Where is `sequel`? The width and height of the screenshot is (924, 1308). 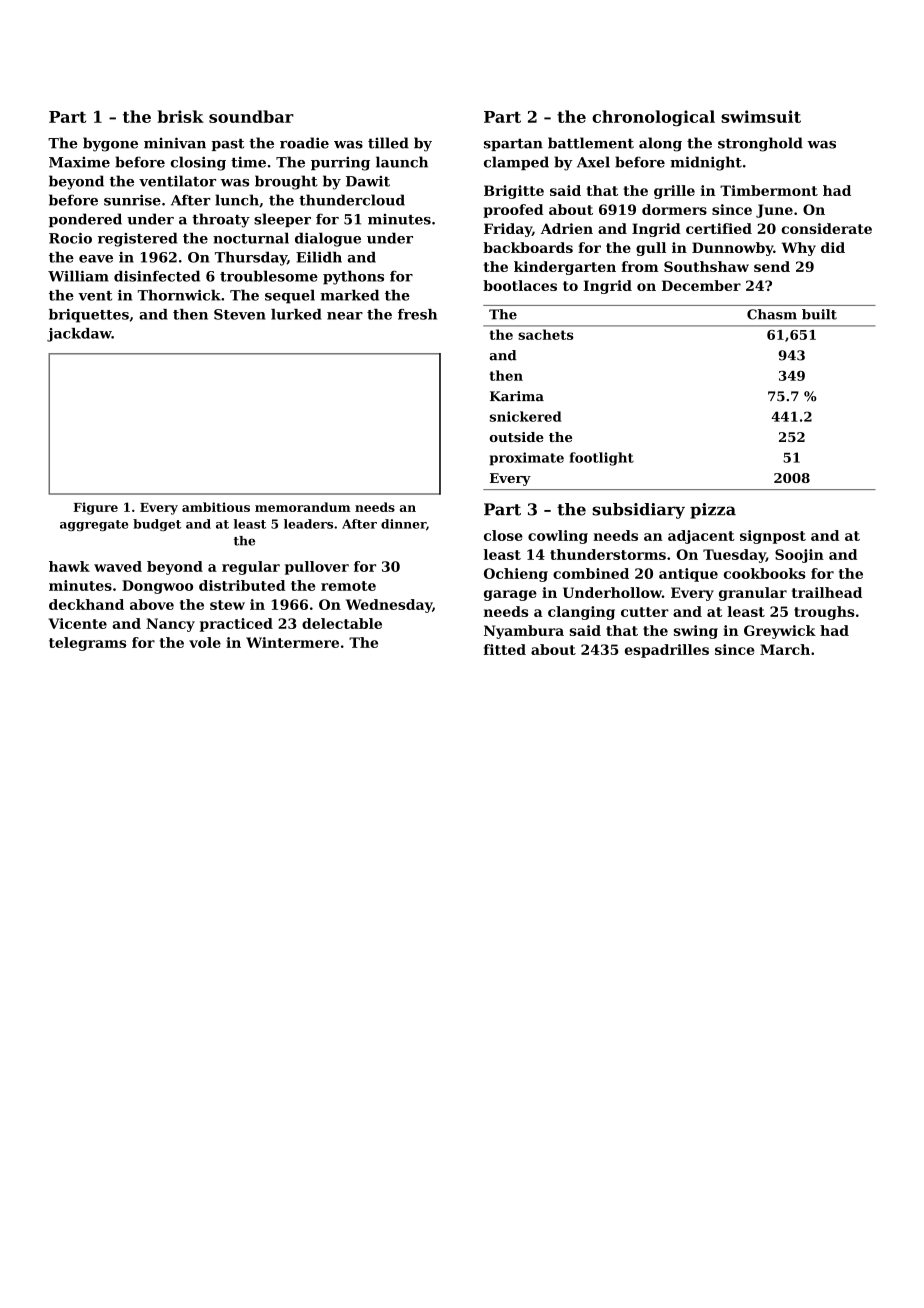 sequel is located at coordinates (290, 296).
